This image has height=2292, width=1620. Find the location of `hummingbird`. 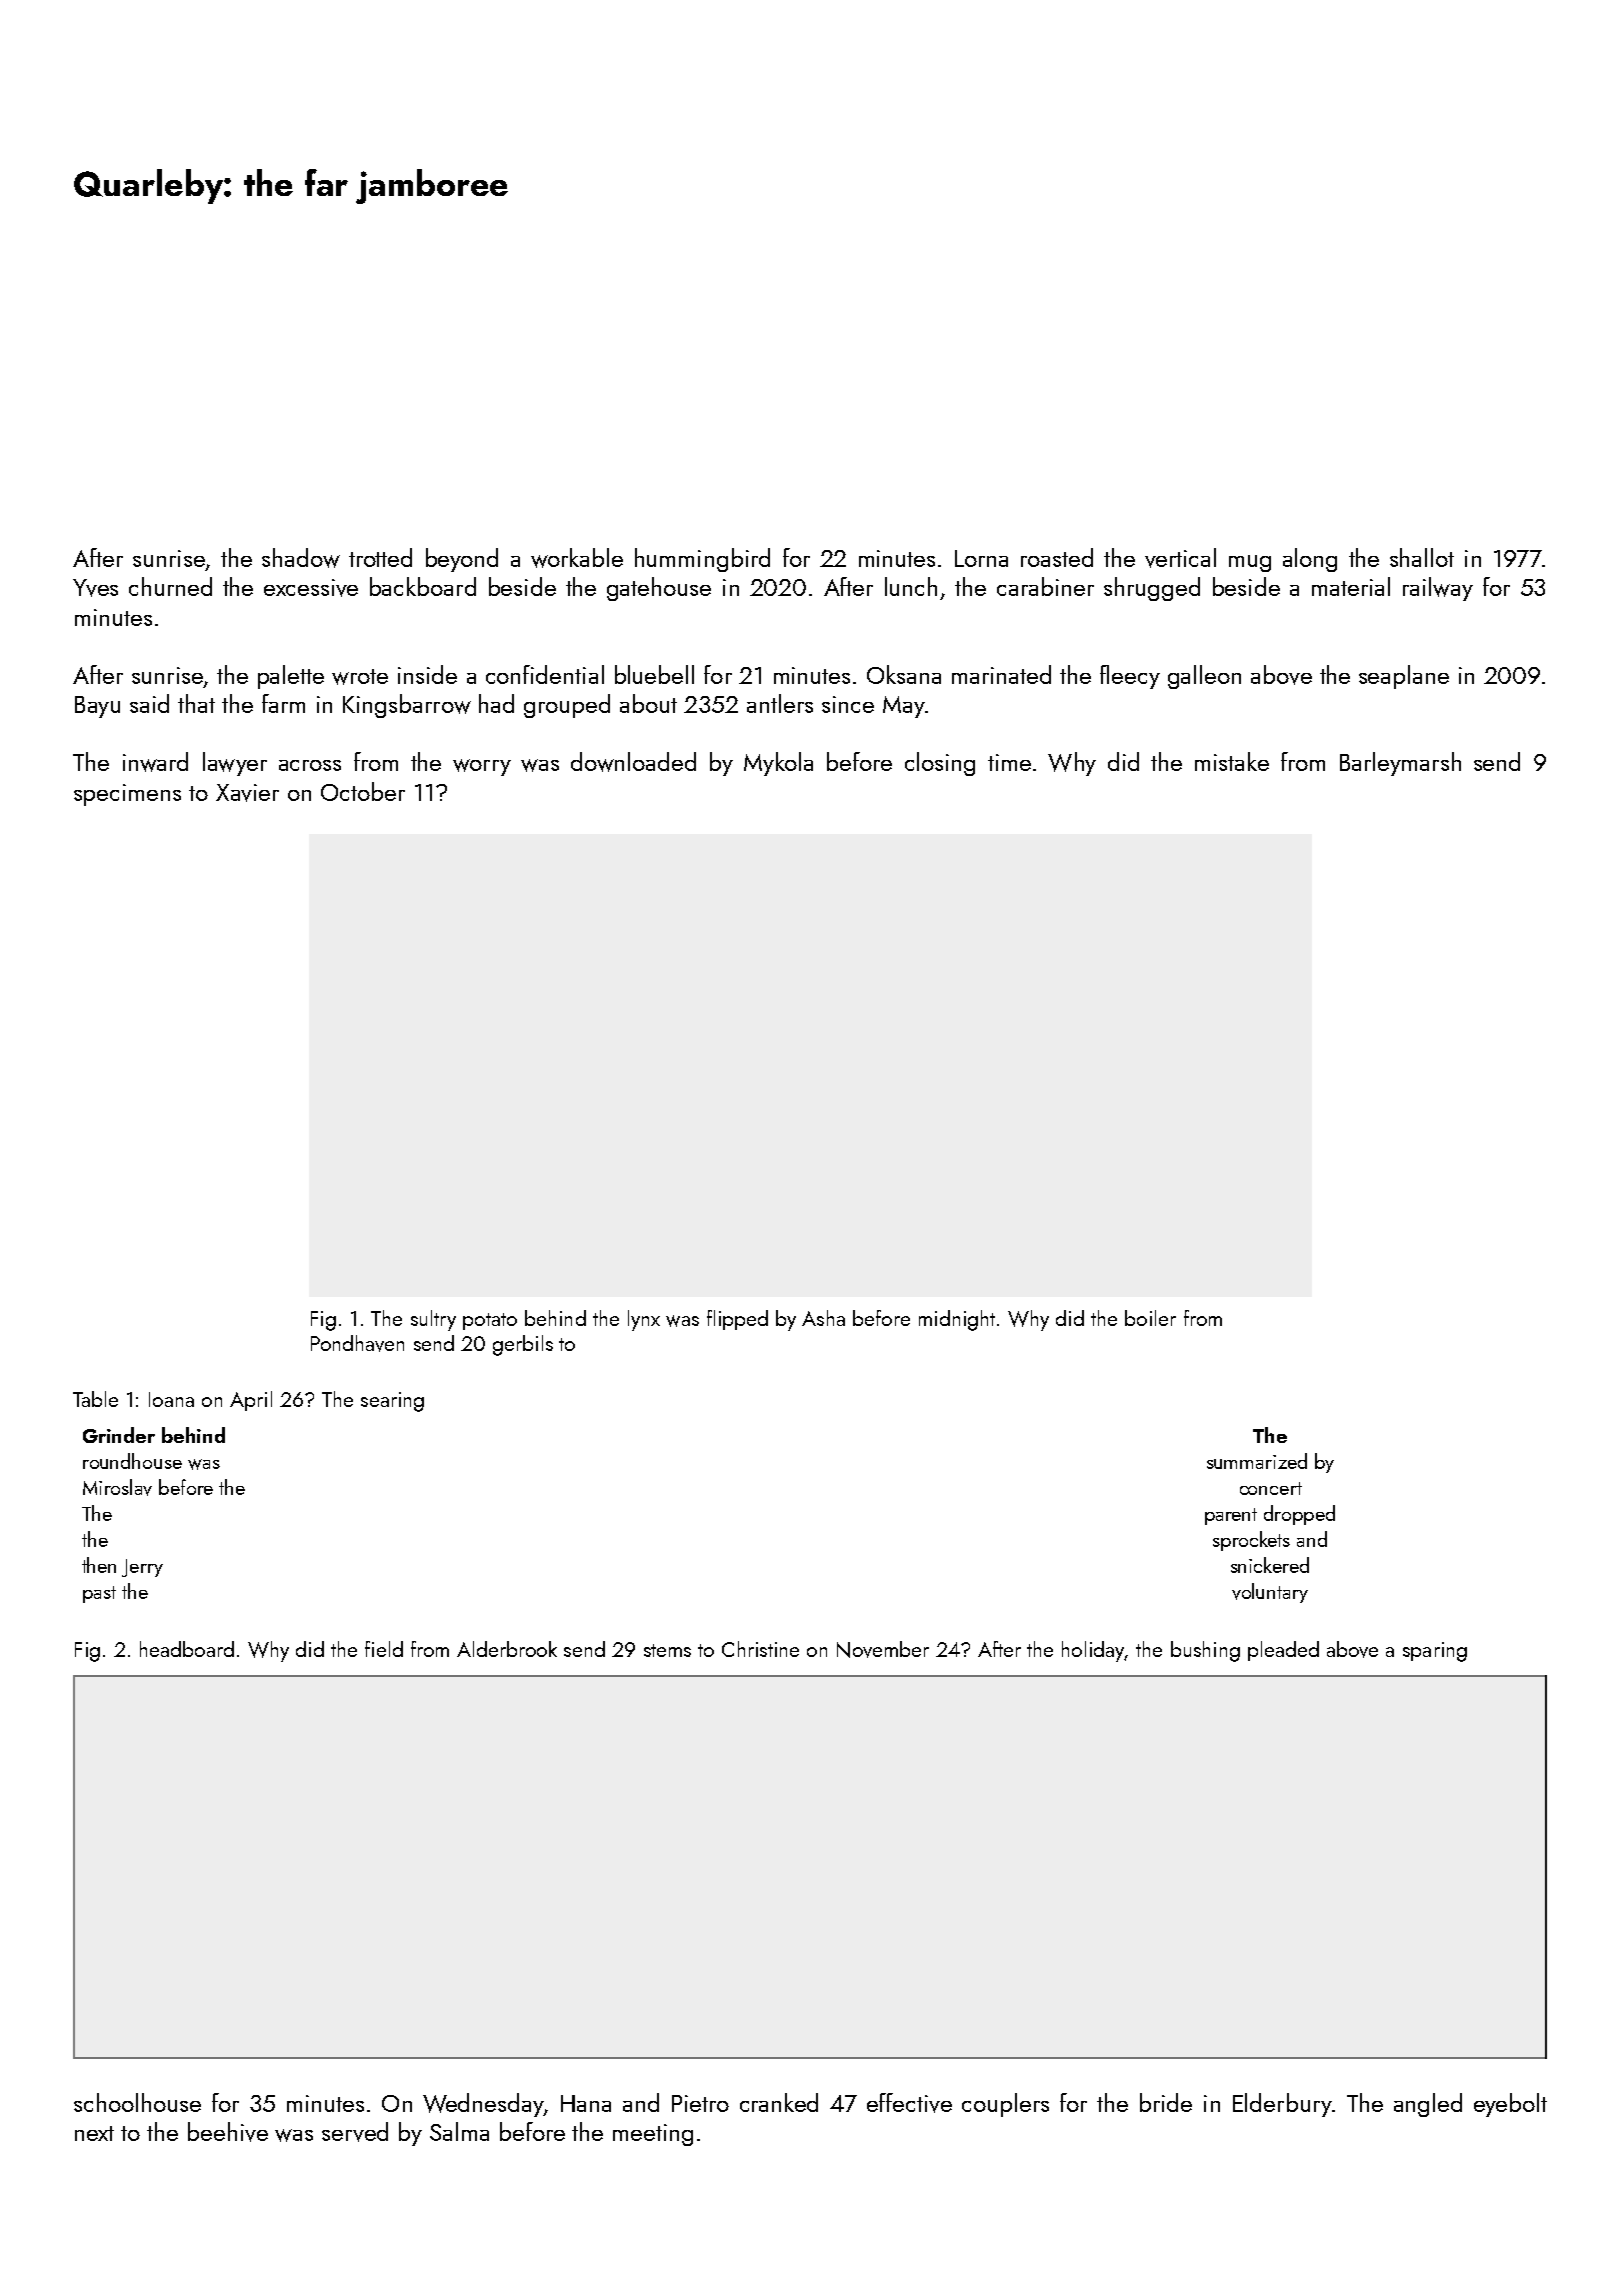

hummingbird is located at coordinates (702, 560).
